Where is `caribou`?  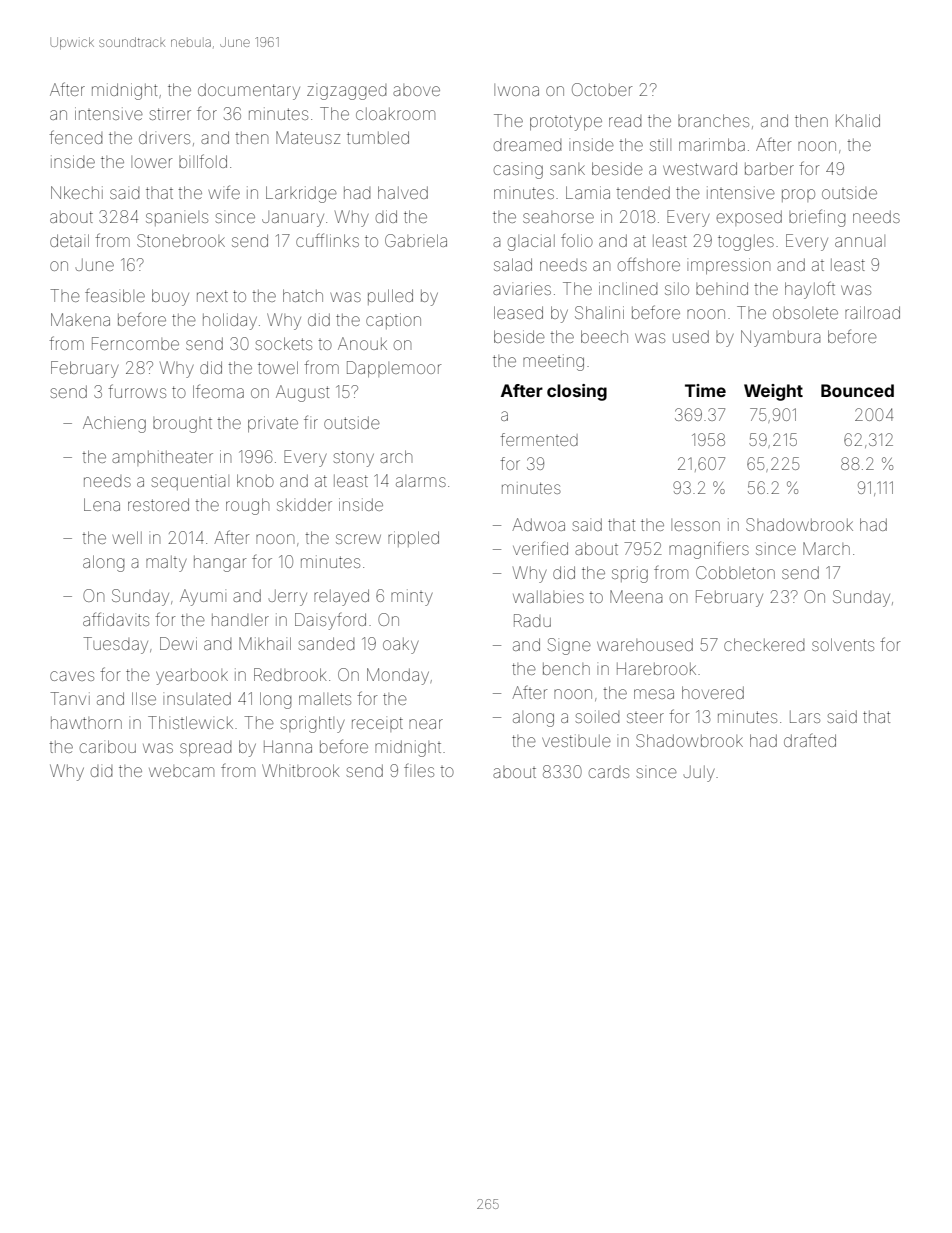 caribou is located at coordinates (108, 746).
